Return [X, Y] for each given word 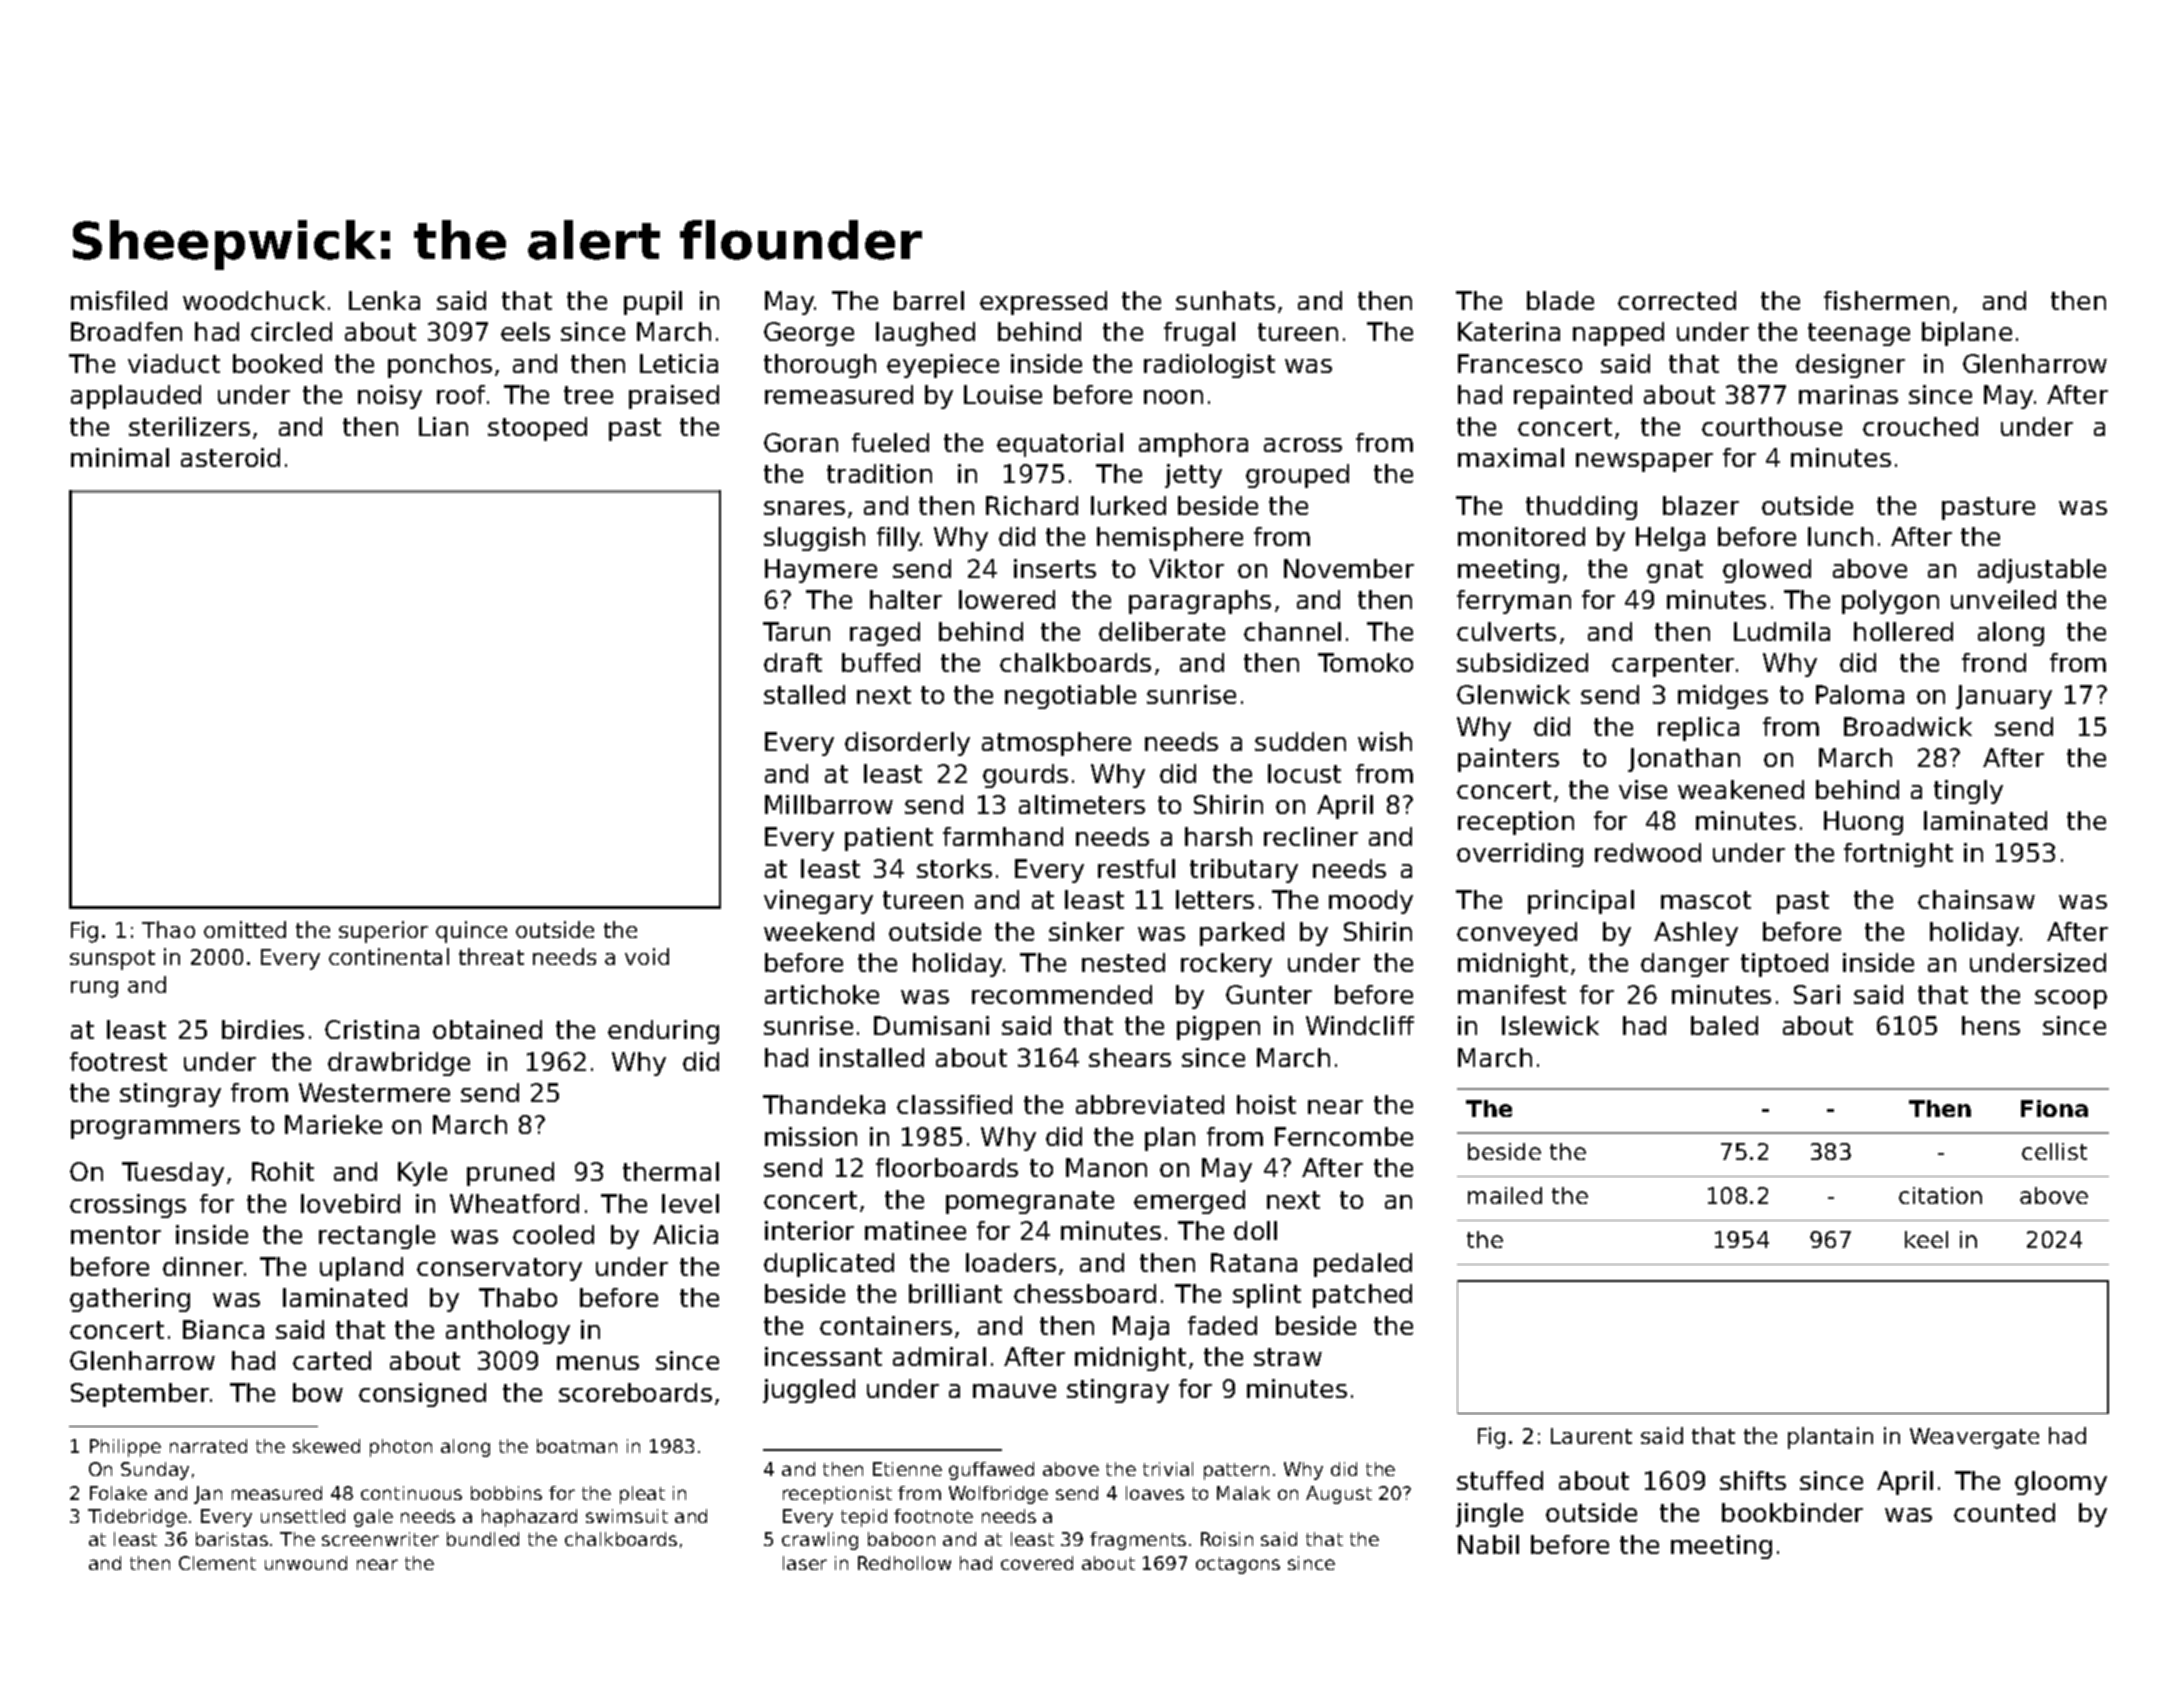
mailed [1505, 1195]
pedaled [1363, 1265]
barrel [929, 300]
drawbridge [399, 1064]
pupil [653, 303]
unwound [306, 1563]
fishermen [1886, 300]
